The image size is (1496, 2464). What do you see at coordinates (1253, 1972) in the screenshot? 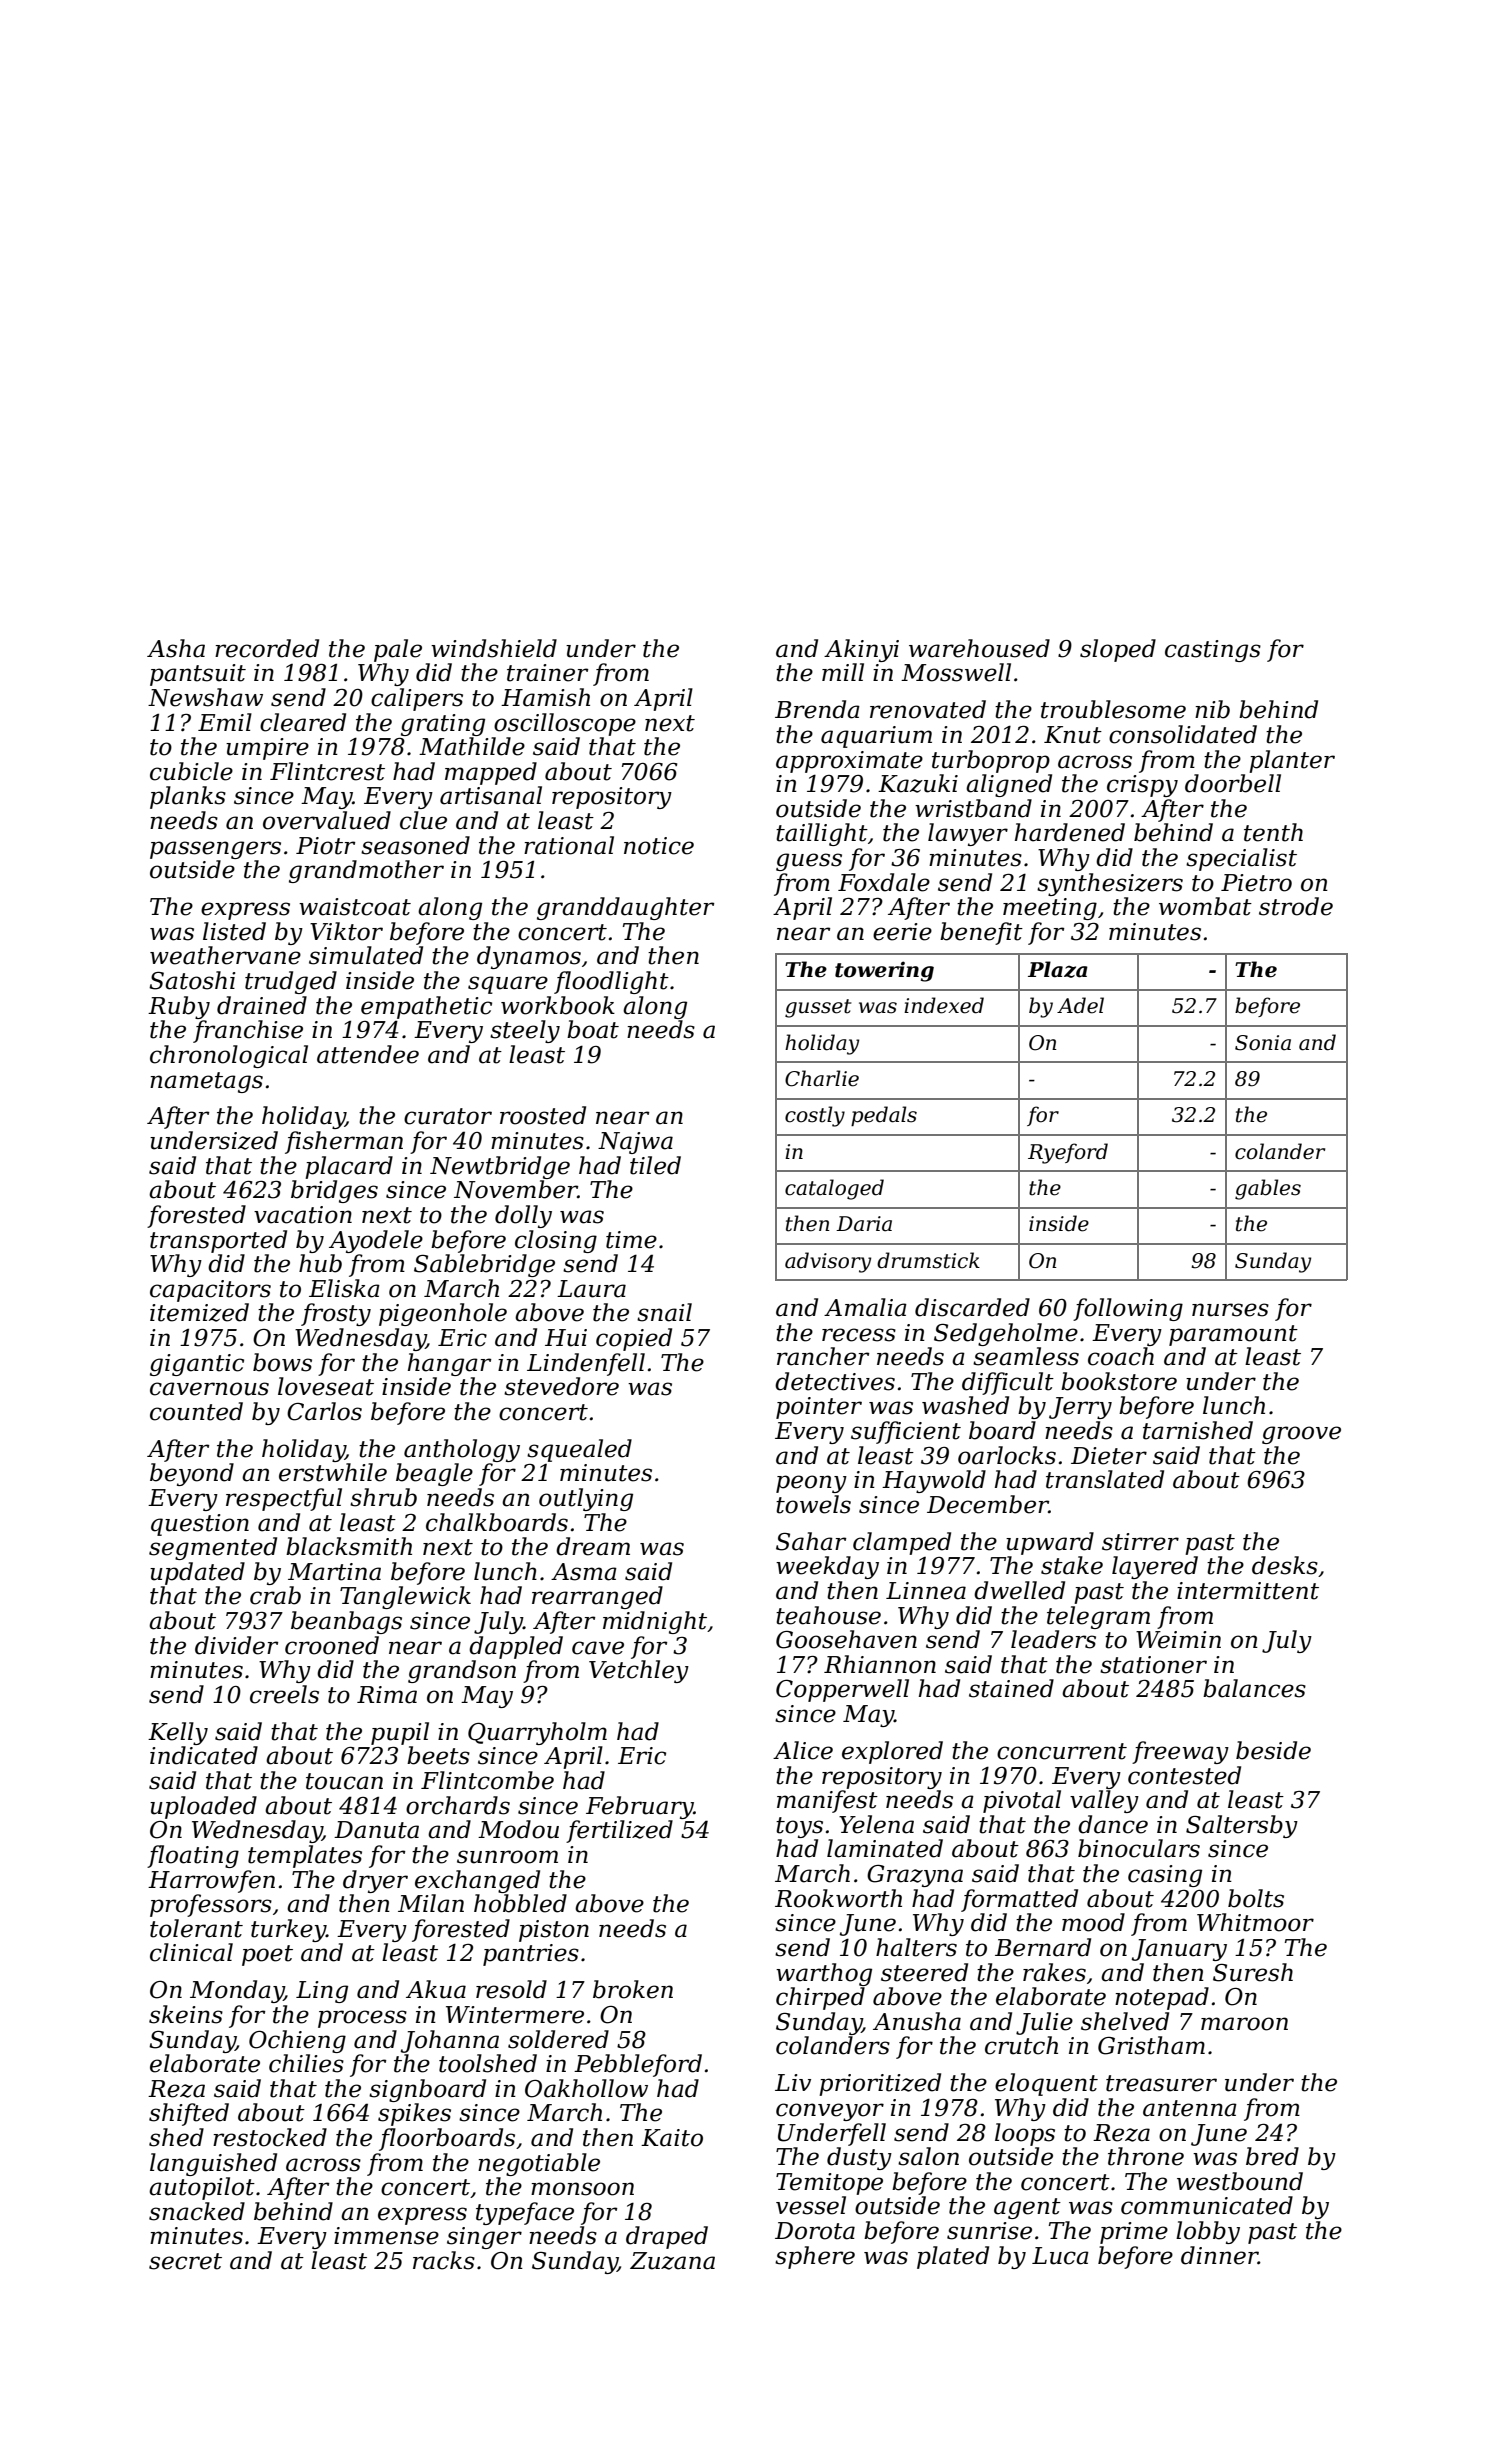
I see `Suresh` at bounding box center [1253, 1972].
